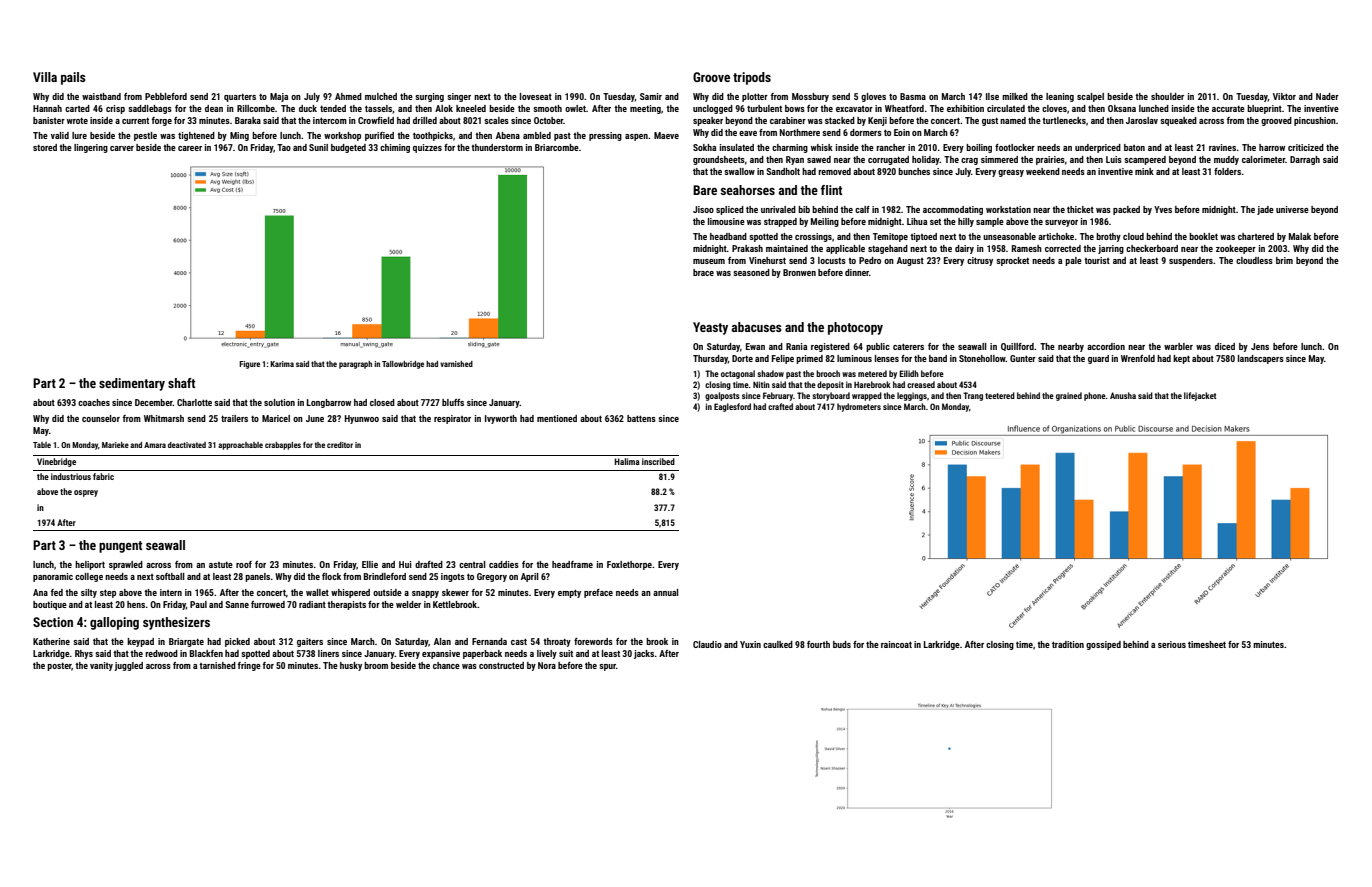 The width and height of the screenshot is (1372, 887). Describe the element at coordinates (627, 461) in the screenshot. I see `Halima` at that location.
